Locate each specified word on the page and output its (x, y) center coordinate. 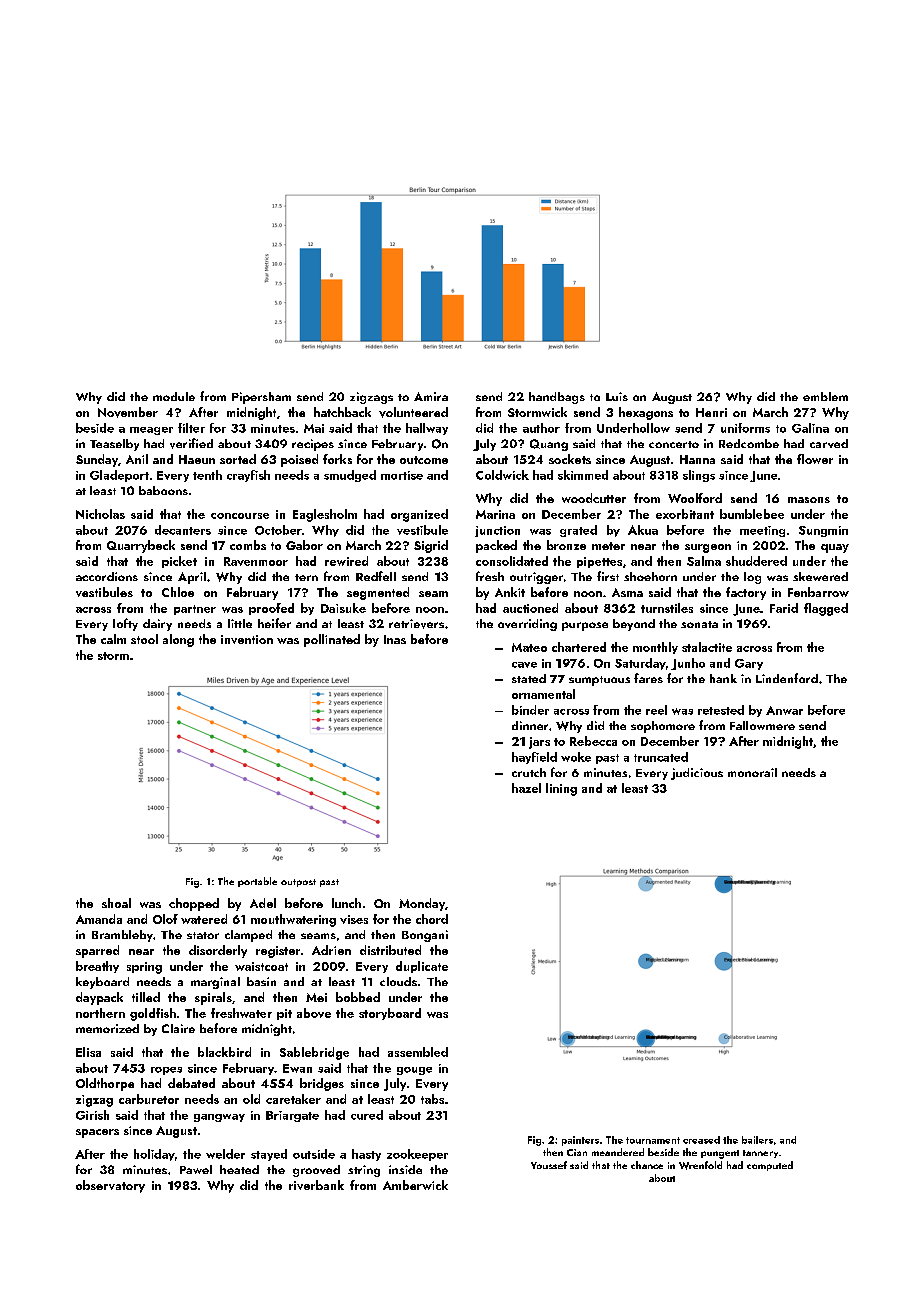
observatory (110, 1186)
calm (113, 639)
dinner (530, 725)
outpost (298, 883)
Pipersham (261, 398)
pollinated (332, 640)
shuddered (756, 561)
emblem (825, 396)
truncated (661, 757)
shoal (116, 903)
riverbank (316, 1185)
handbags (557, 398)
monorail (752, 772)
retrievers (416, 624)
